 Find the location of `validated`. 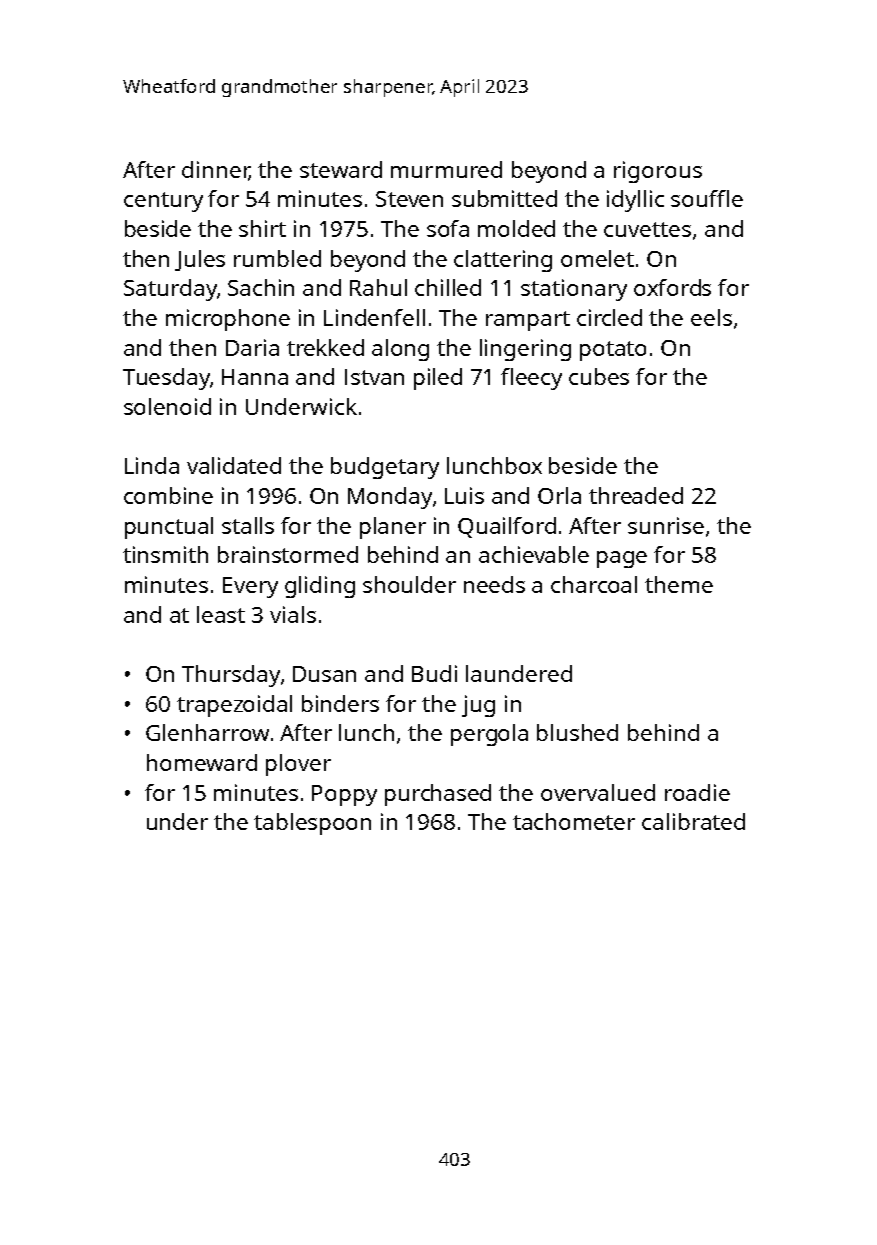

validated is located at coordinates (234, 465).
